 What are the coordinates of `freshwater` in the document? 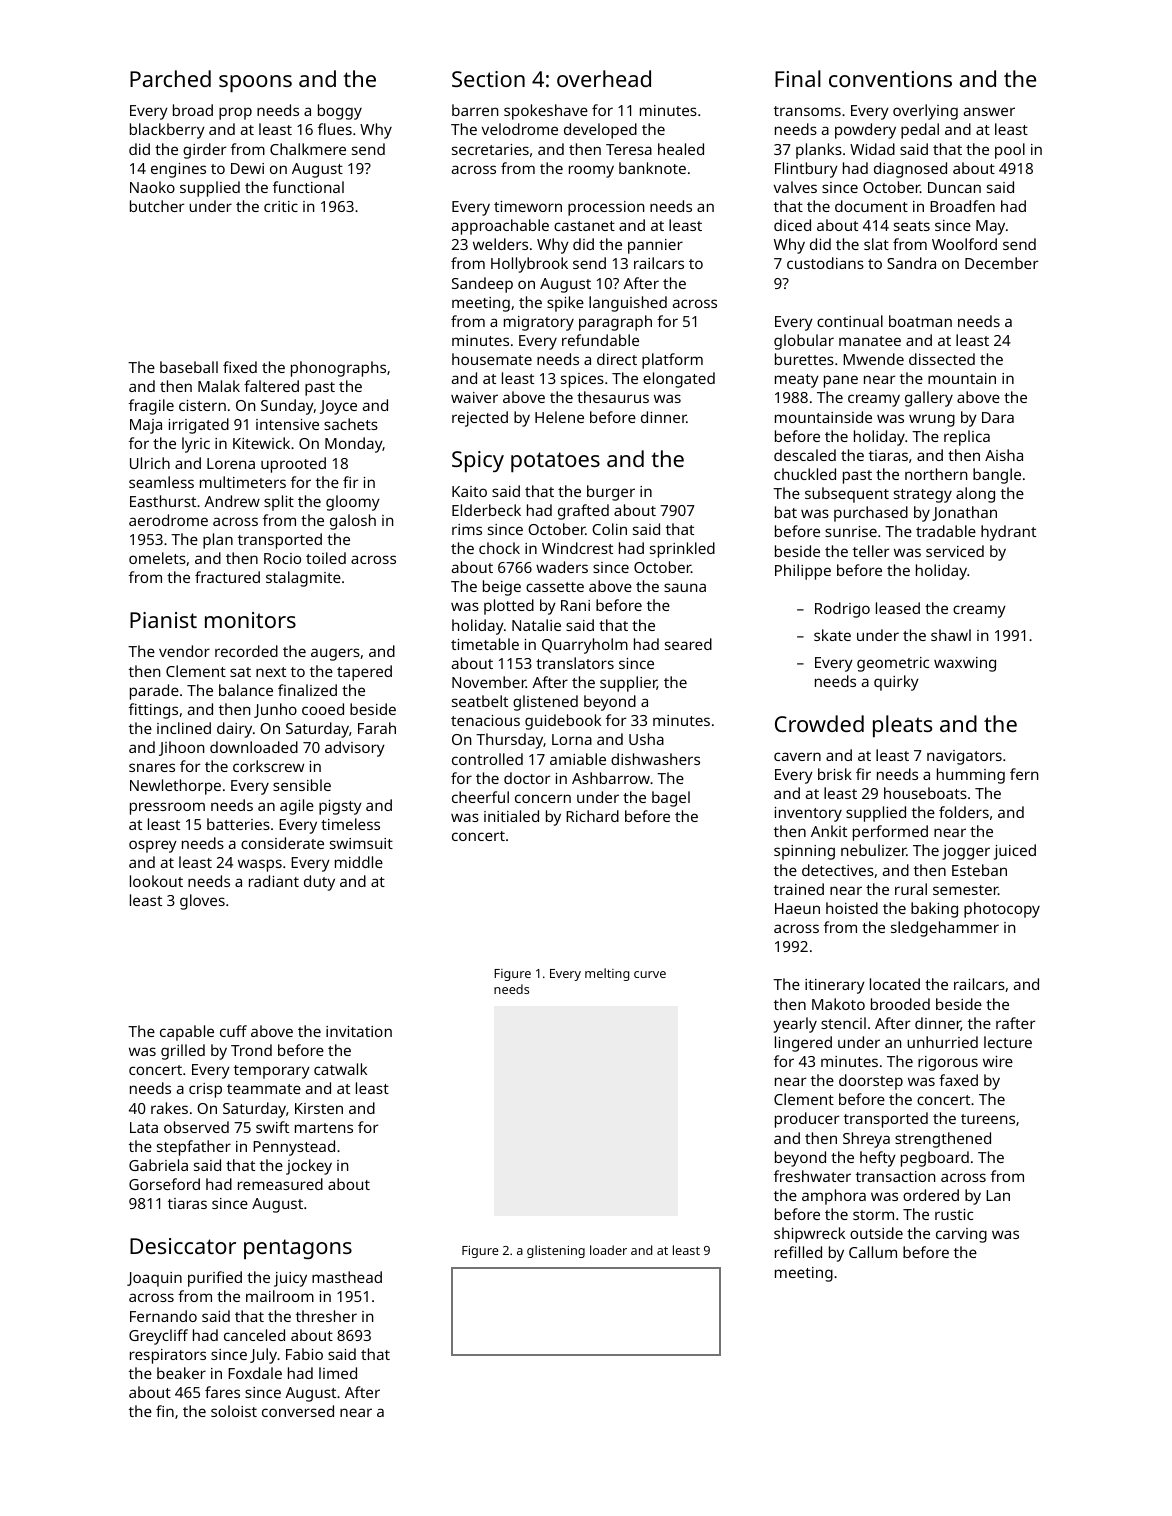 It's located at (812, 1176).
